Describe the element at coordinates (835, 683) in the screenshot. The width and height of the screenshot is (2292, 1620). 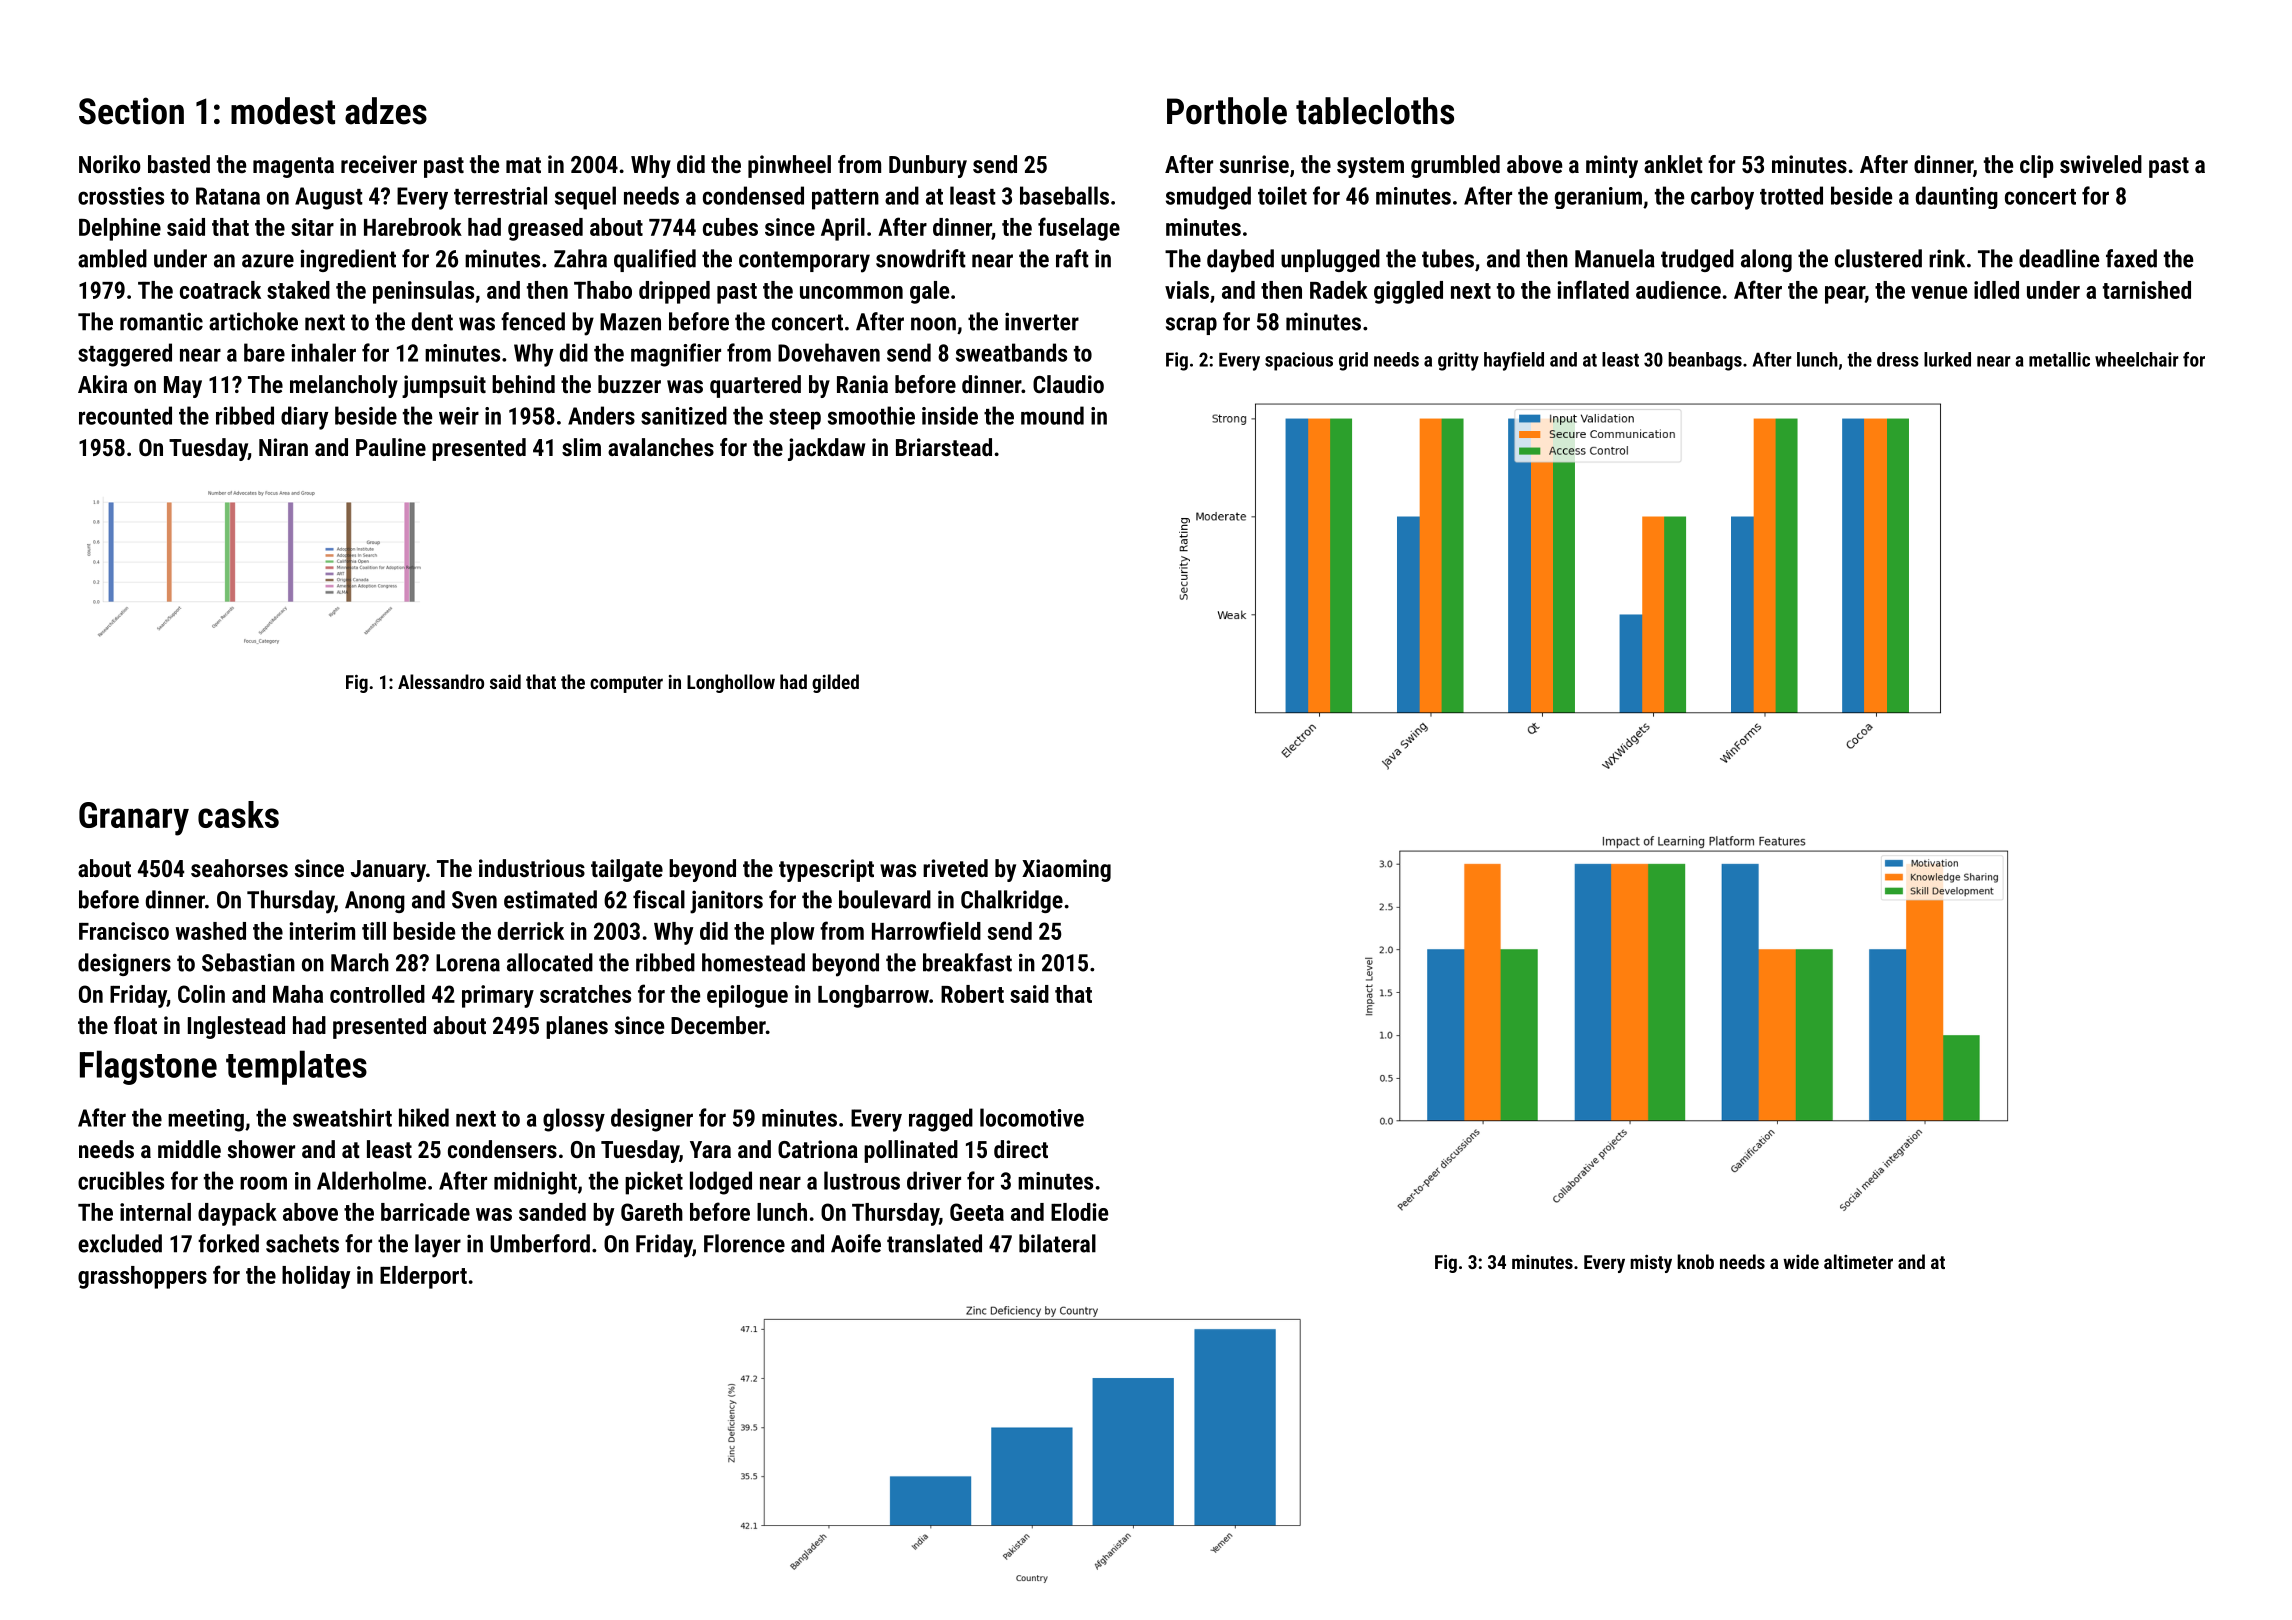
I see `gilded` at that location.
